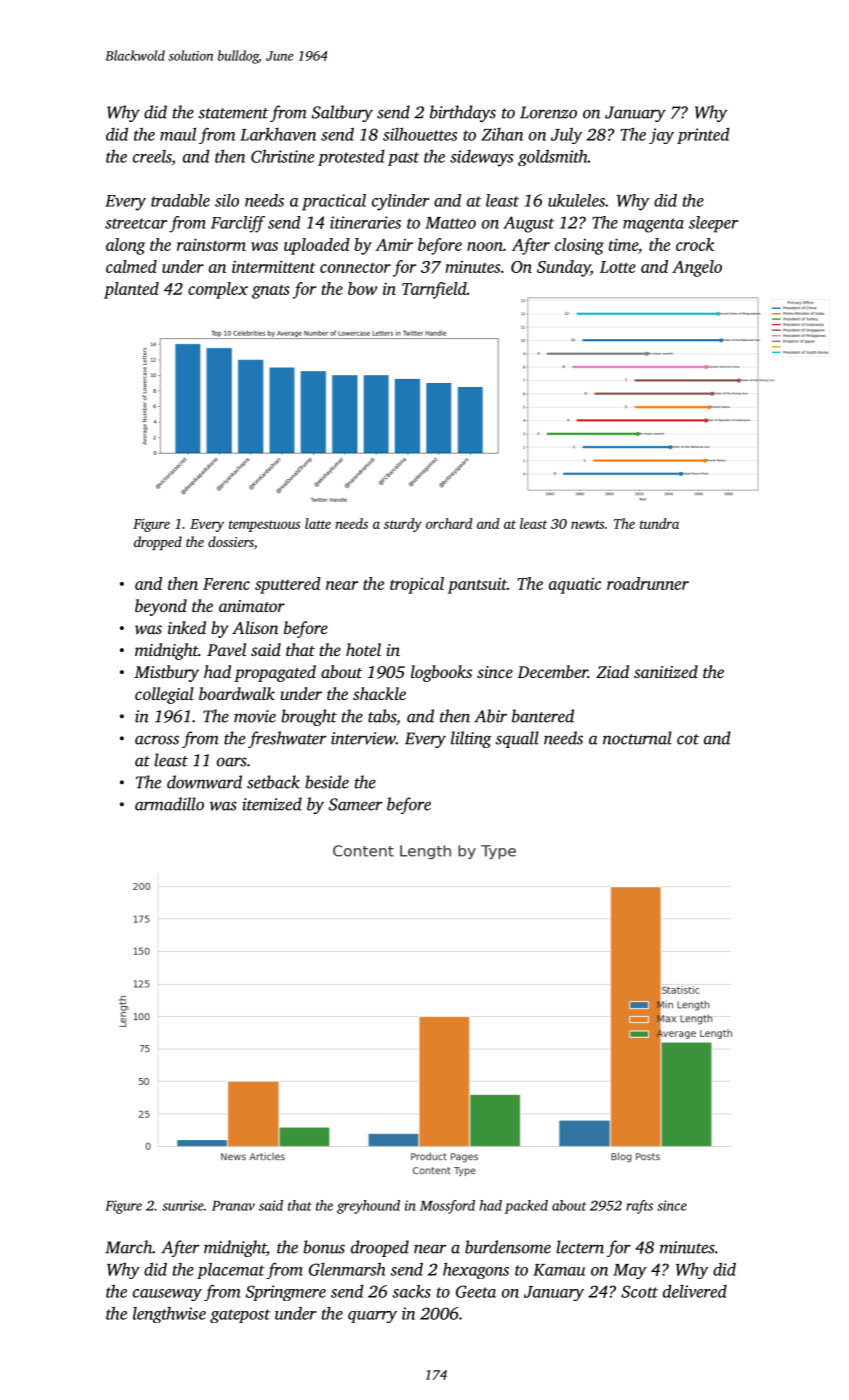 The height and width of the screenshot is (1400, 849). I want to click on quarry, so click(372, 1317).
